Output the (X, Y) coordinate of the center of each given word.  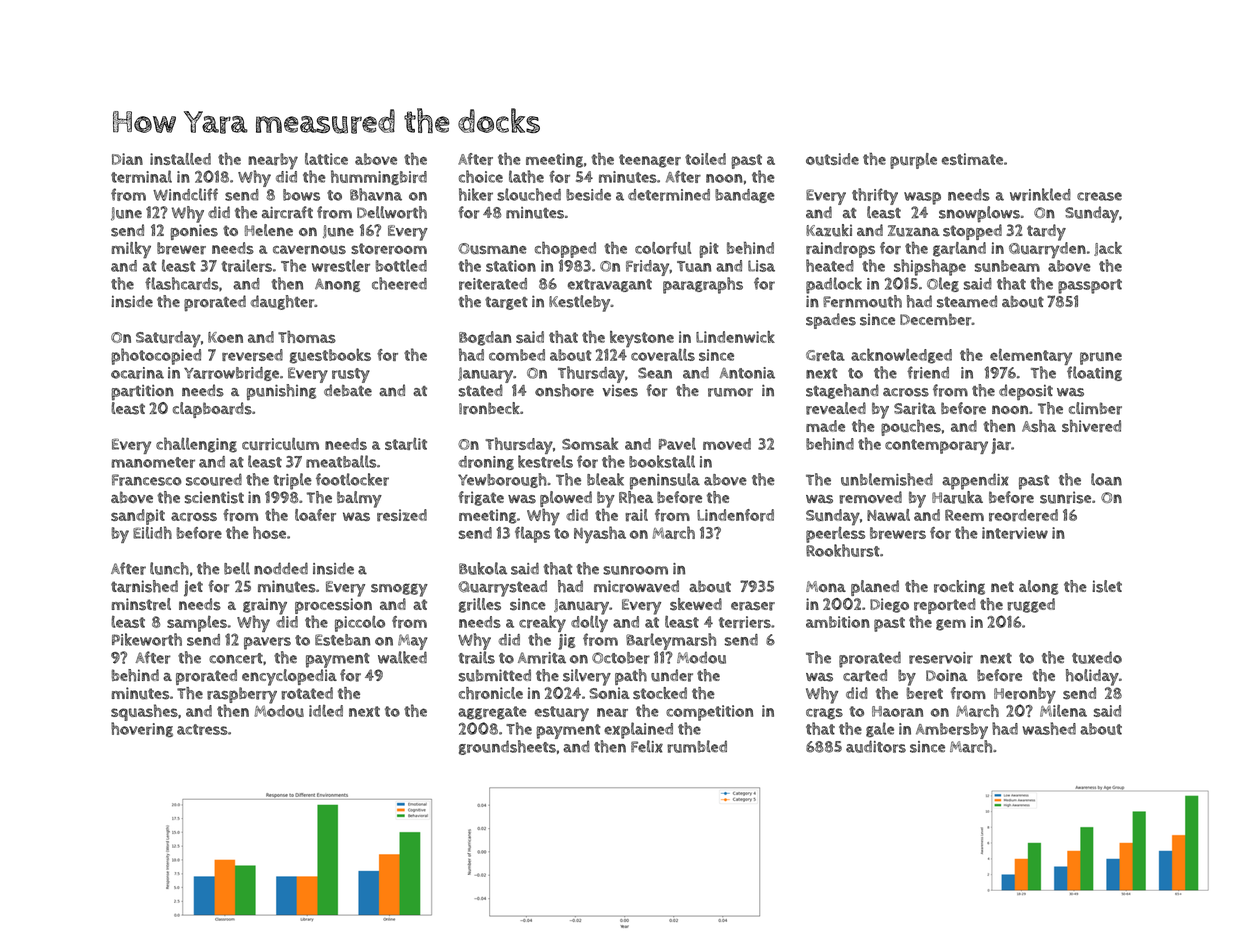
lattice (326, 159)
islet (1107, 586)
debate (348, 390)
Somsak (590, 443)
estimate (972, 159)
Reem (964, 515)
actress (202, 729)
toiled (705, 159)
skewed (696, 604)
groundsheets (507, 747)
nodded (281, 568)
